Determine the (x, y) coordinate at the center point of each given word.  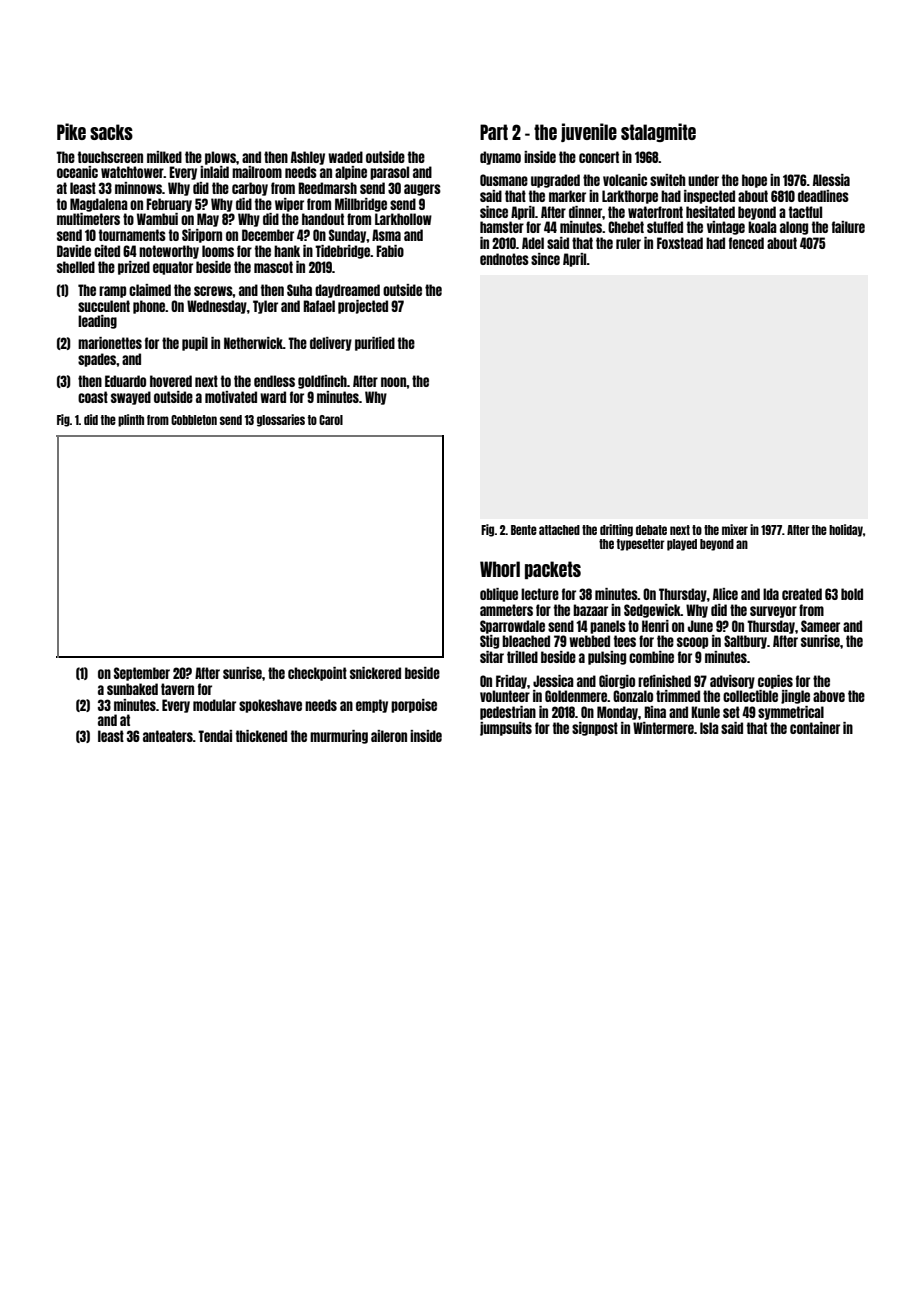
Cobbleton (194, 420)
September (142, 674)
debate (651, 530)
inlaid (214, 172)
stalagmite (658, 132)
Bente (524, 530)
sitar (492, 657)
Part (494, 132)
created (802, 594)
